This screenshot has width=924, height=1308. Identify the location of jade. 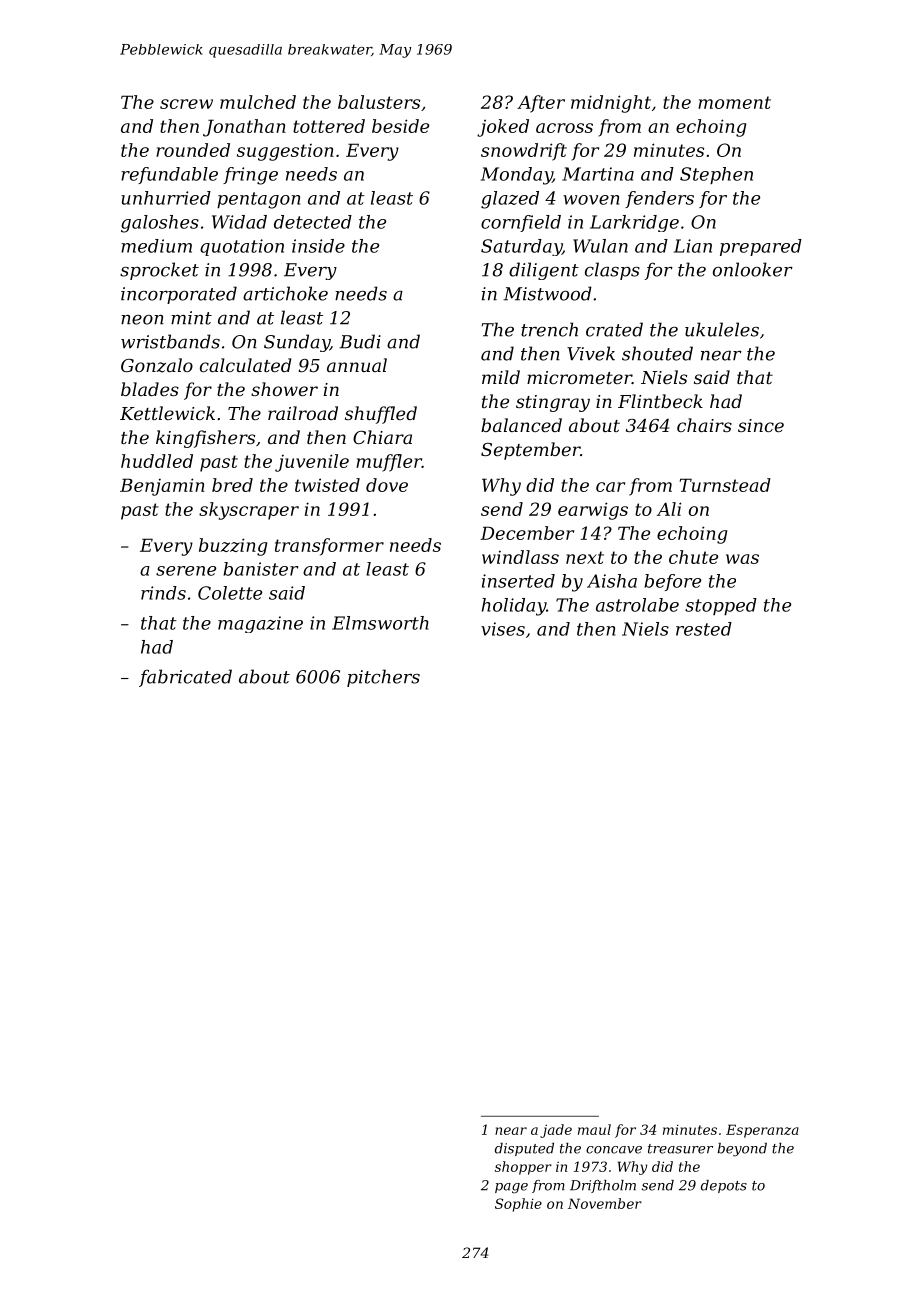
(556, 1131).
